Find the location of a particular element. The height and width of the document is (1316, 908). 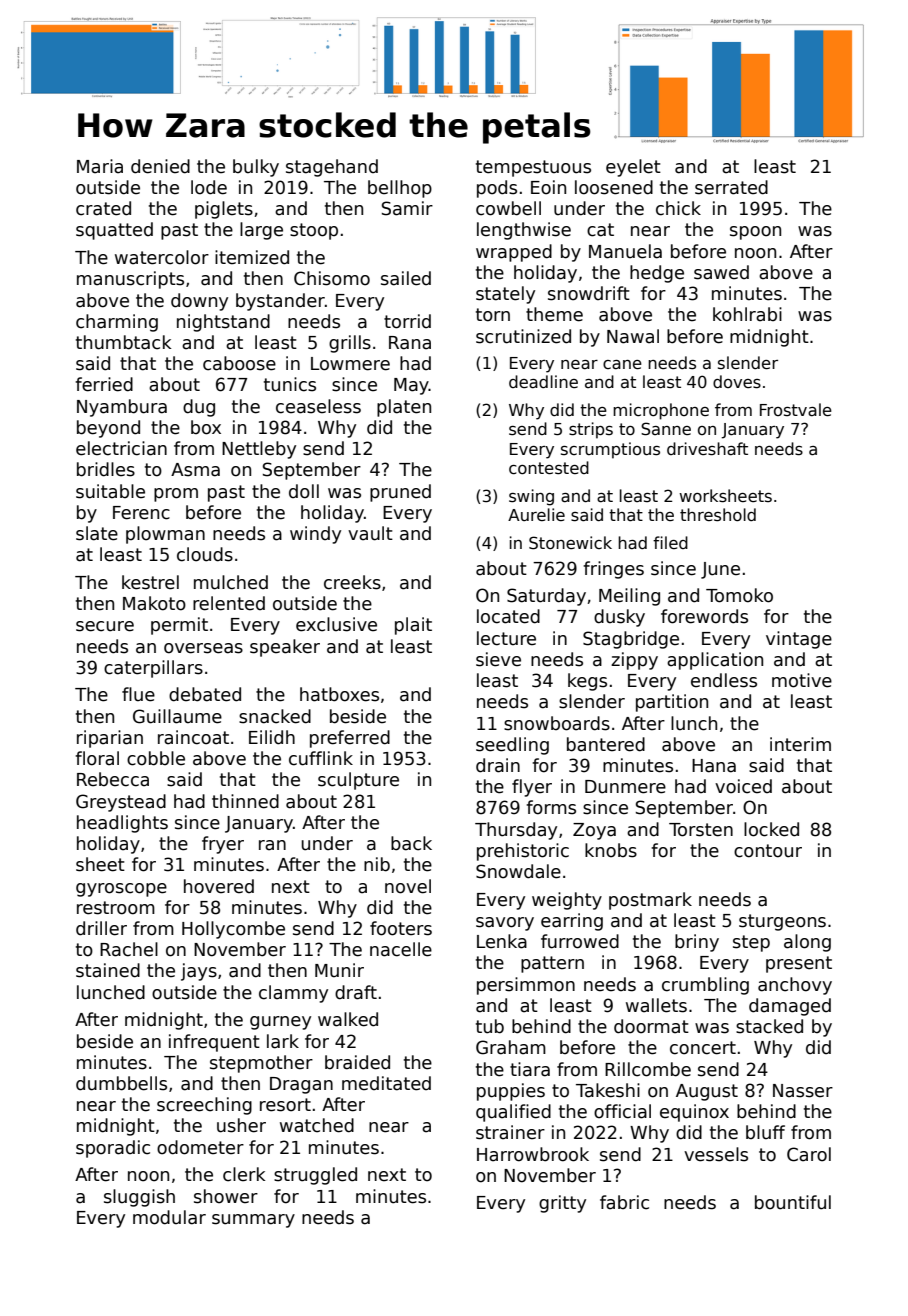

modular is located at coordinates (169, 1217).
